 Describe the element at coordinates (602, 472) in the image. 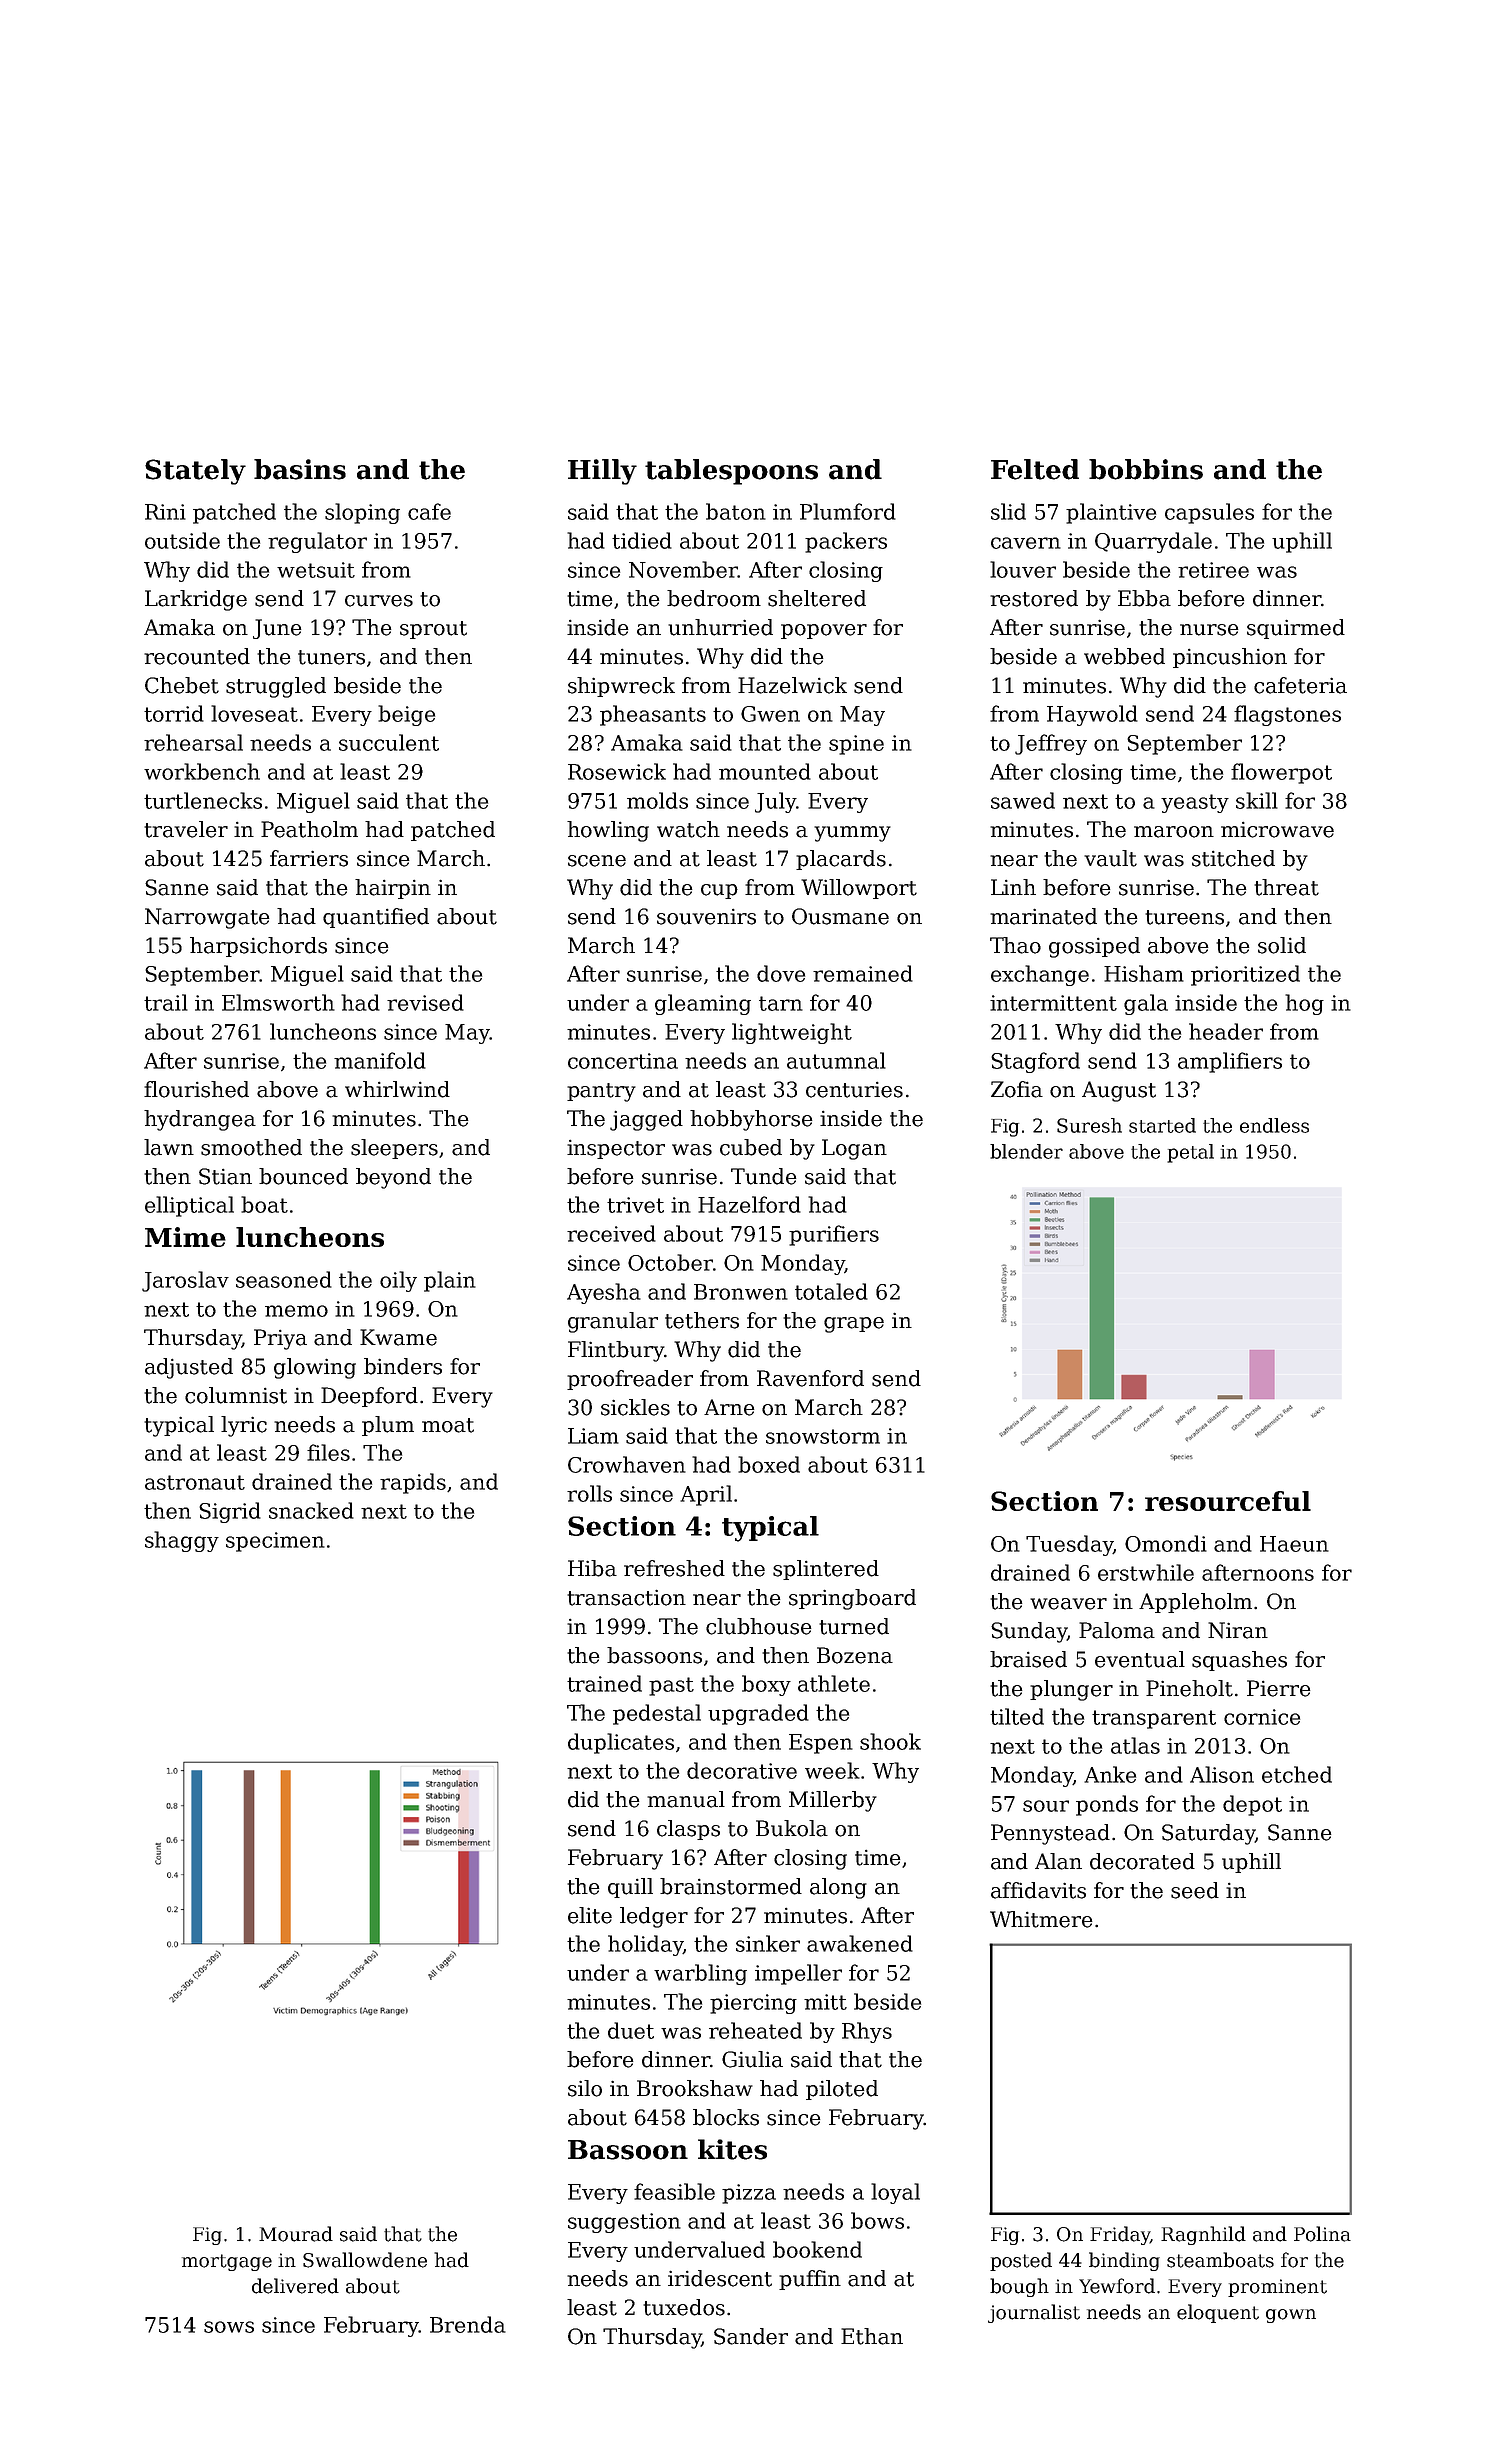

I see `Hilly` at that location.
